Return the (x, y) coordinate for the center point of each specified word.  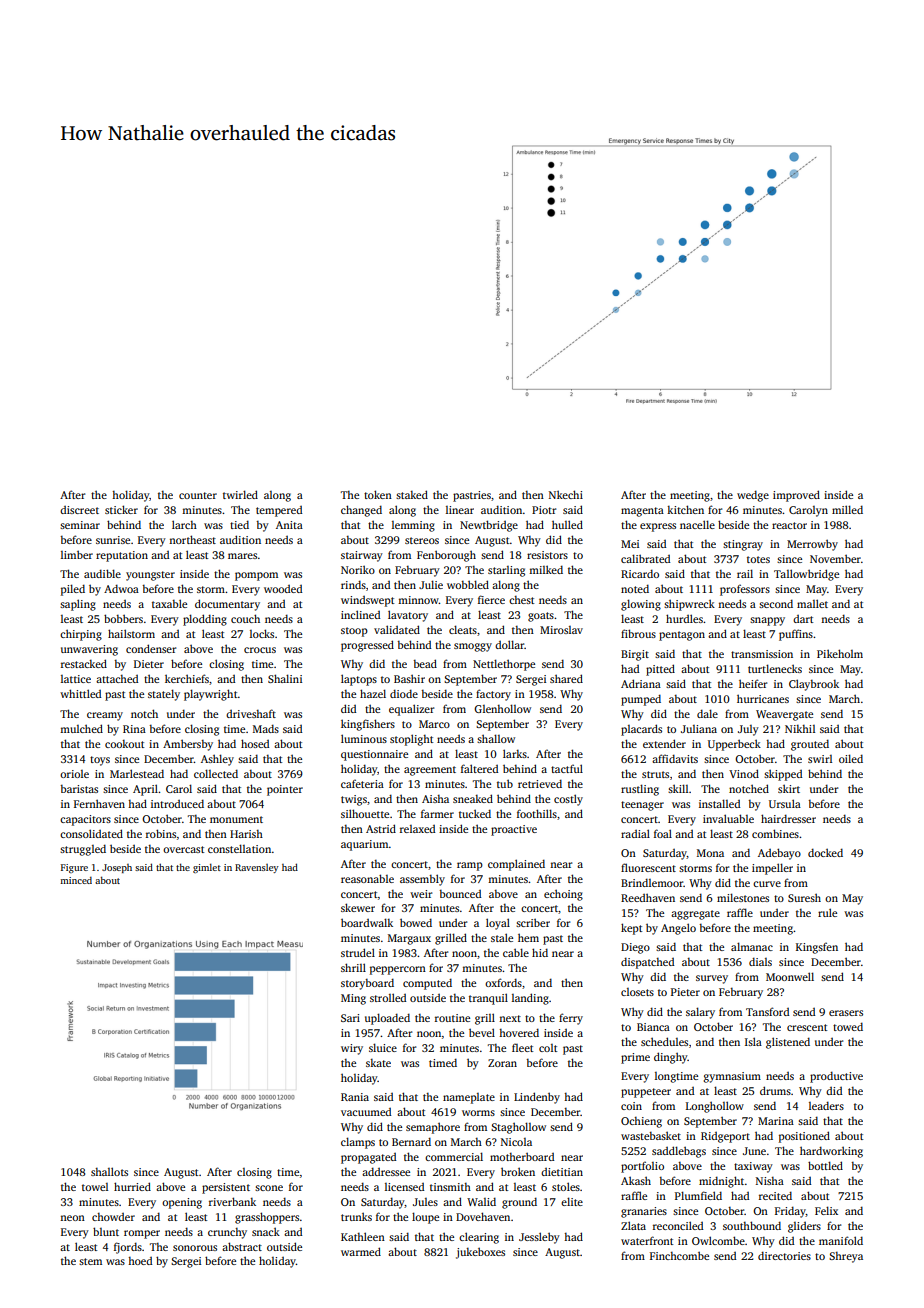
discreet (79, 510)
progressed (367, 646)
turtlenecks (775, 668)
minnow (418, 600)
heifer (753, 683)
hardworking (831, 1152)
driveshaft (251, 713)
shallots (109, 1171)
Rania (355, 1097)
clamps (358, 1143)
